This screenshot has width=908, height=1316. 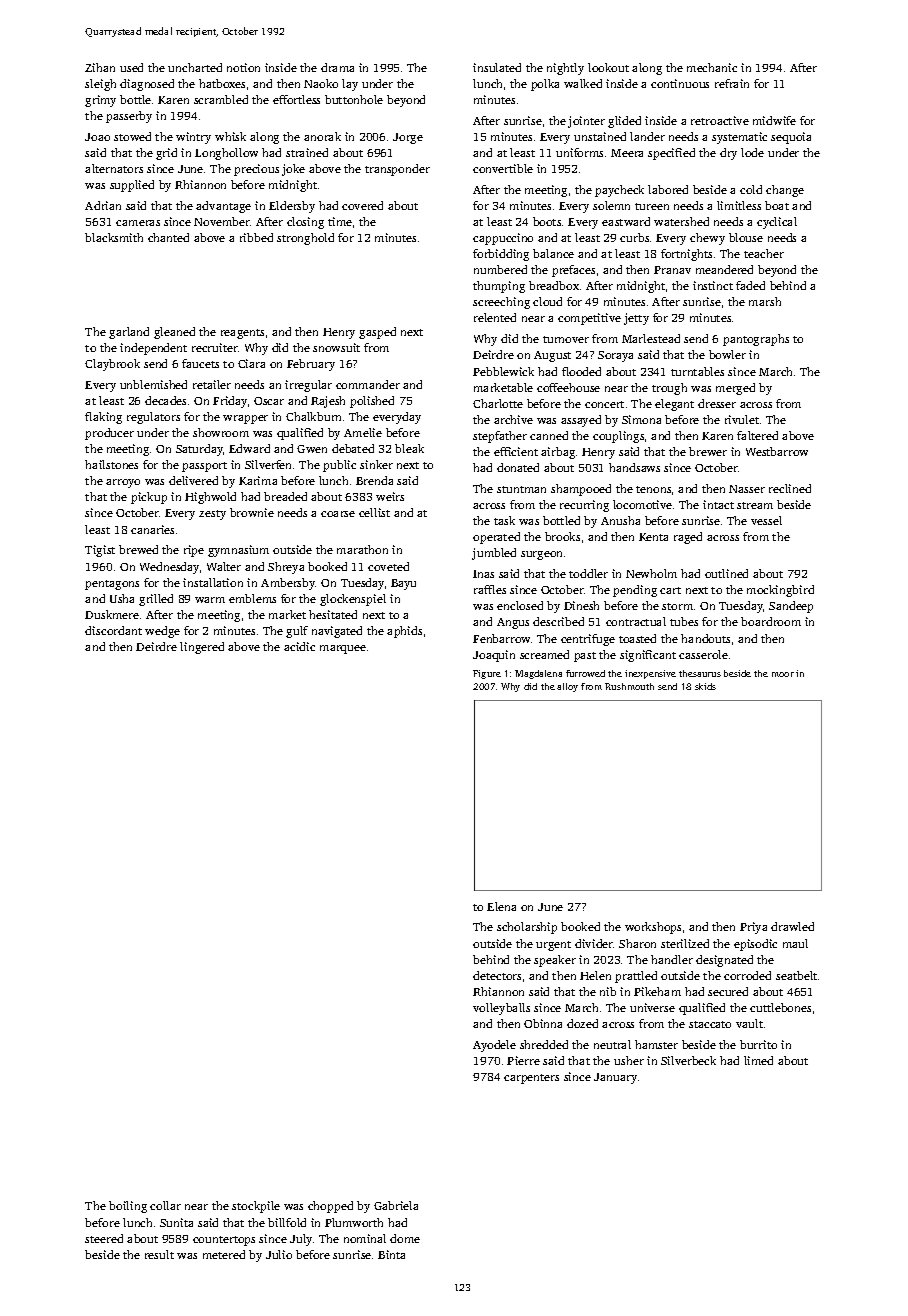 I want to click on raged, so click(x=688, y=538).
